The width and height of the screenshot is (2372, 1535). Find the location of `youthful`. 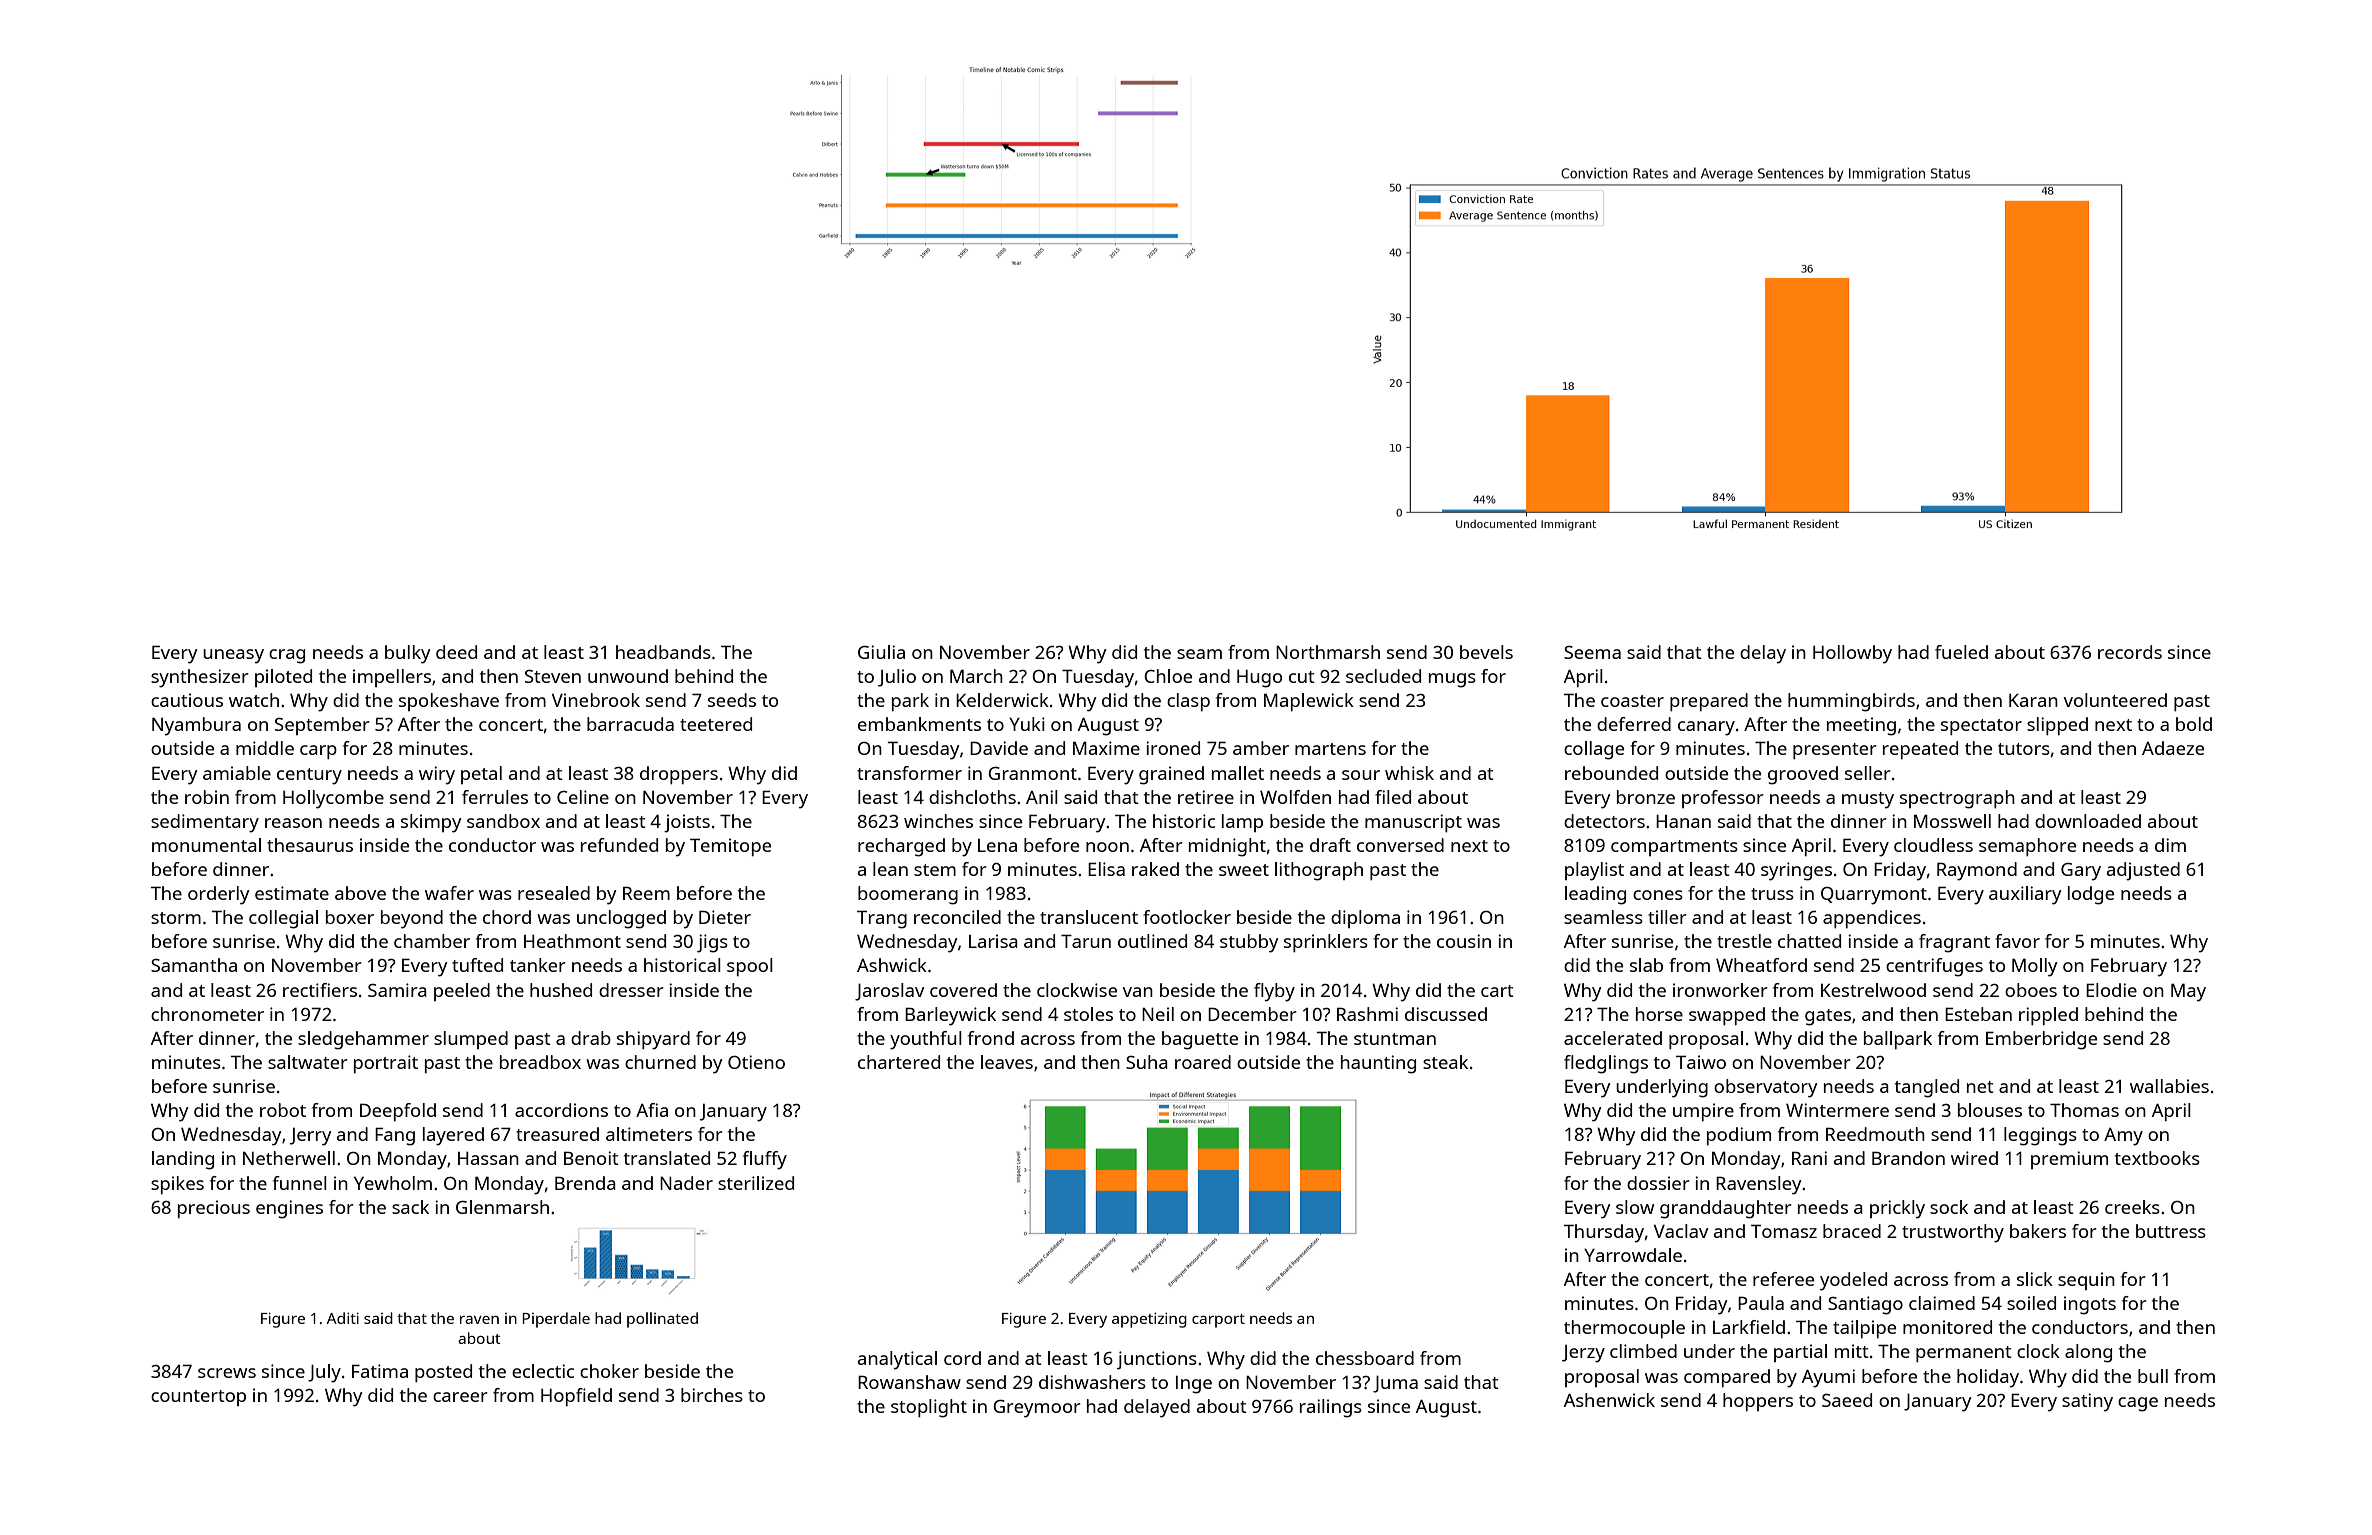

youthful is located at coordinates (926, 1040).
